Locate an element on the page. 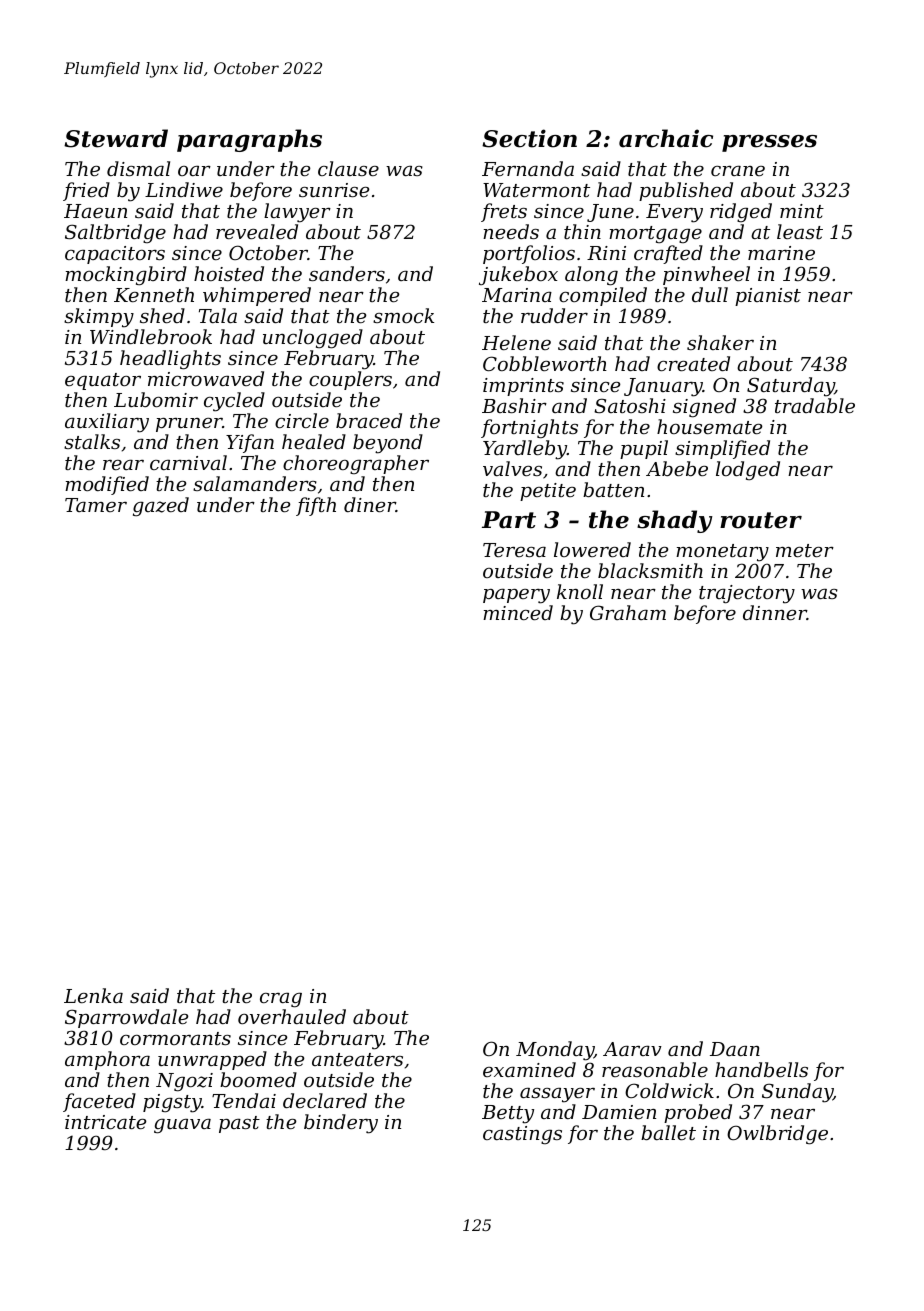  dinner is located at coordinates (775, 612).
